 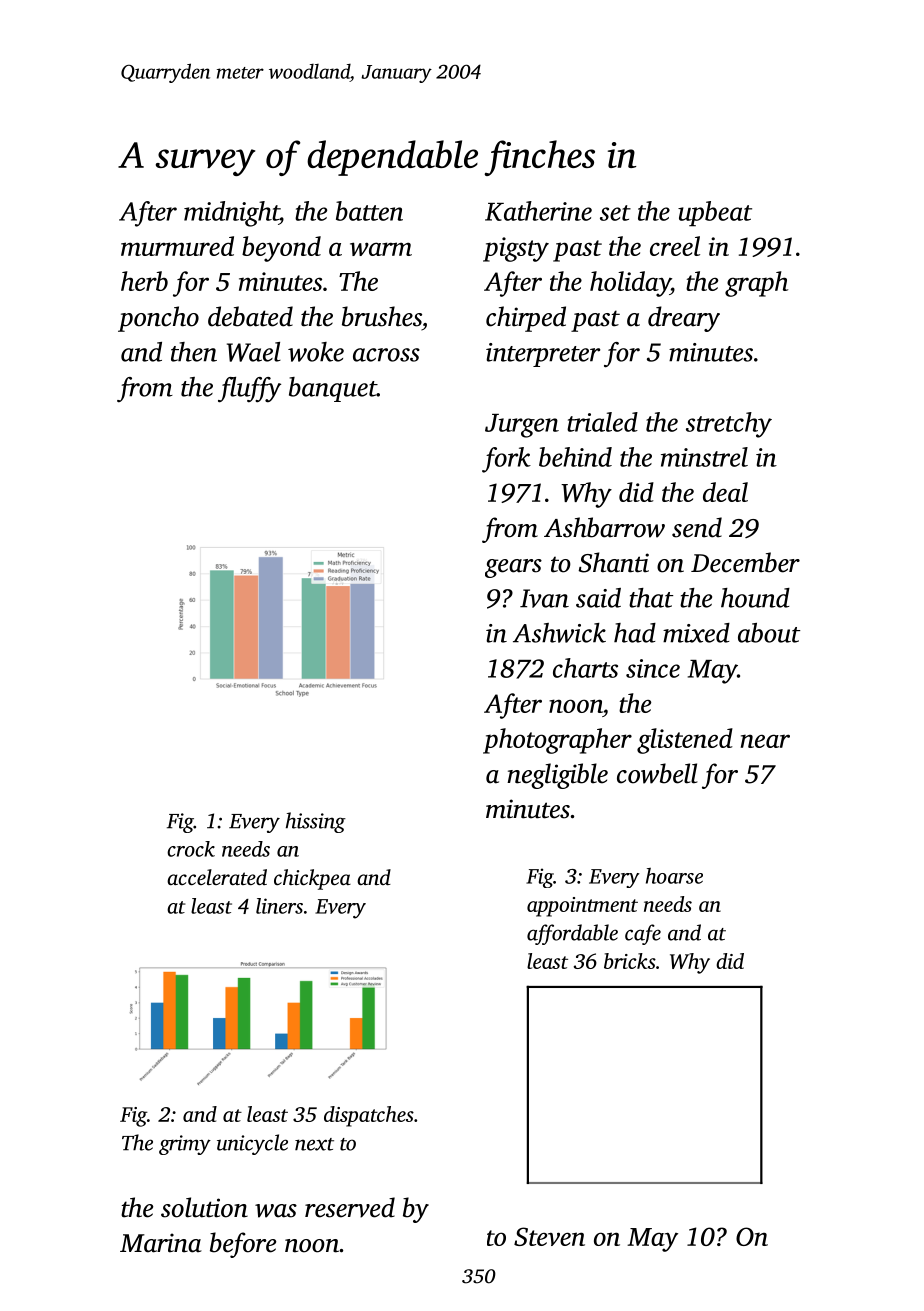 I want to click on holiday, so click(x=630, y=284).
